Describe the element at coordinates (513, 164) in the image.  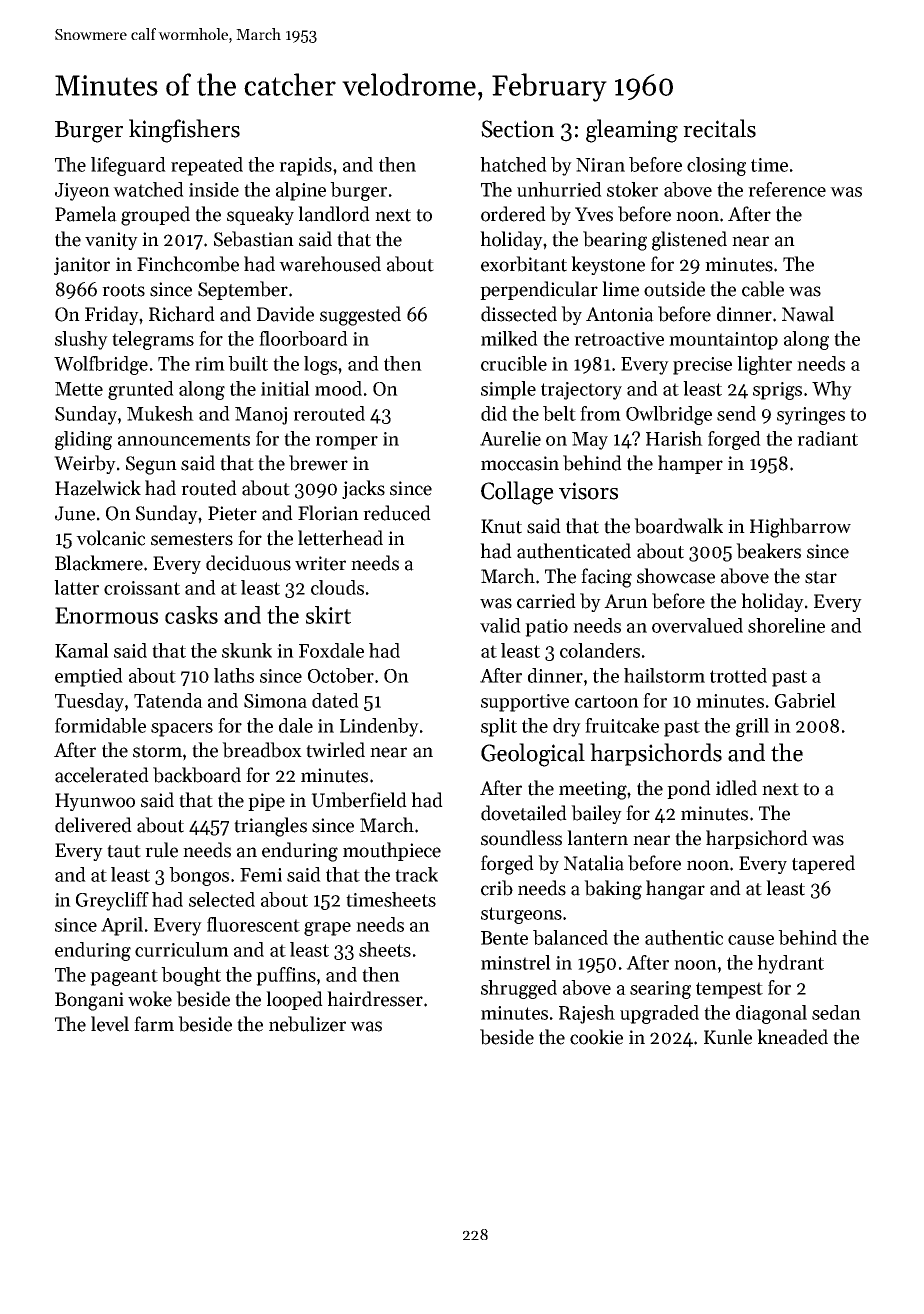
I see `hatched` at that location.
